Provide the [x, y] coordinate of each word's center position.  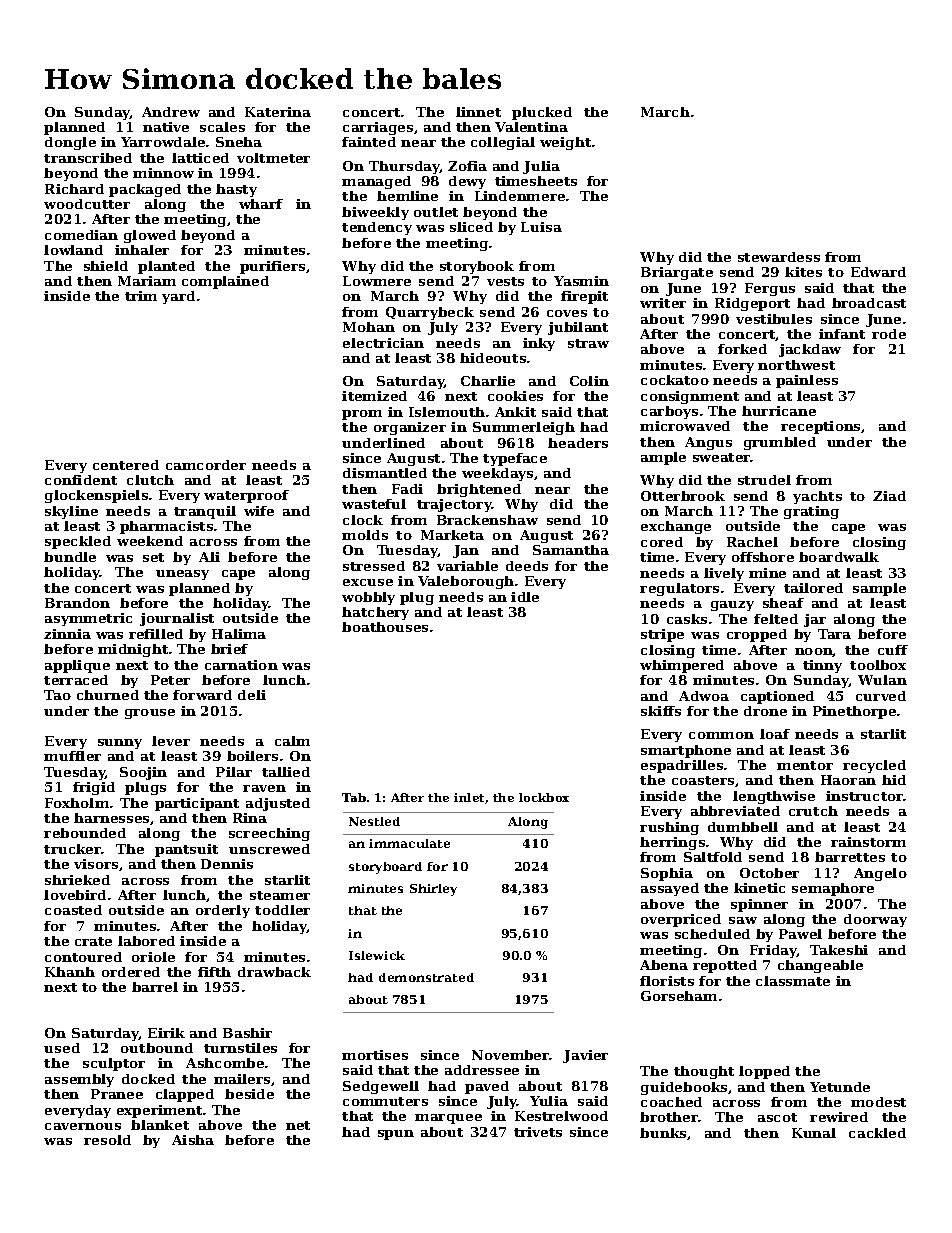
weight [565, 143]
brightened [479, 490]
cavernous [83, 1126]
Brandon [77, 603]
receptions [820, 427]
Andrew [171, 112]
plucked [542, 113]
